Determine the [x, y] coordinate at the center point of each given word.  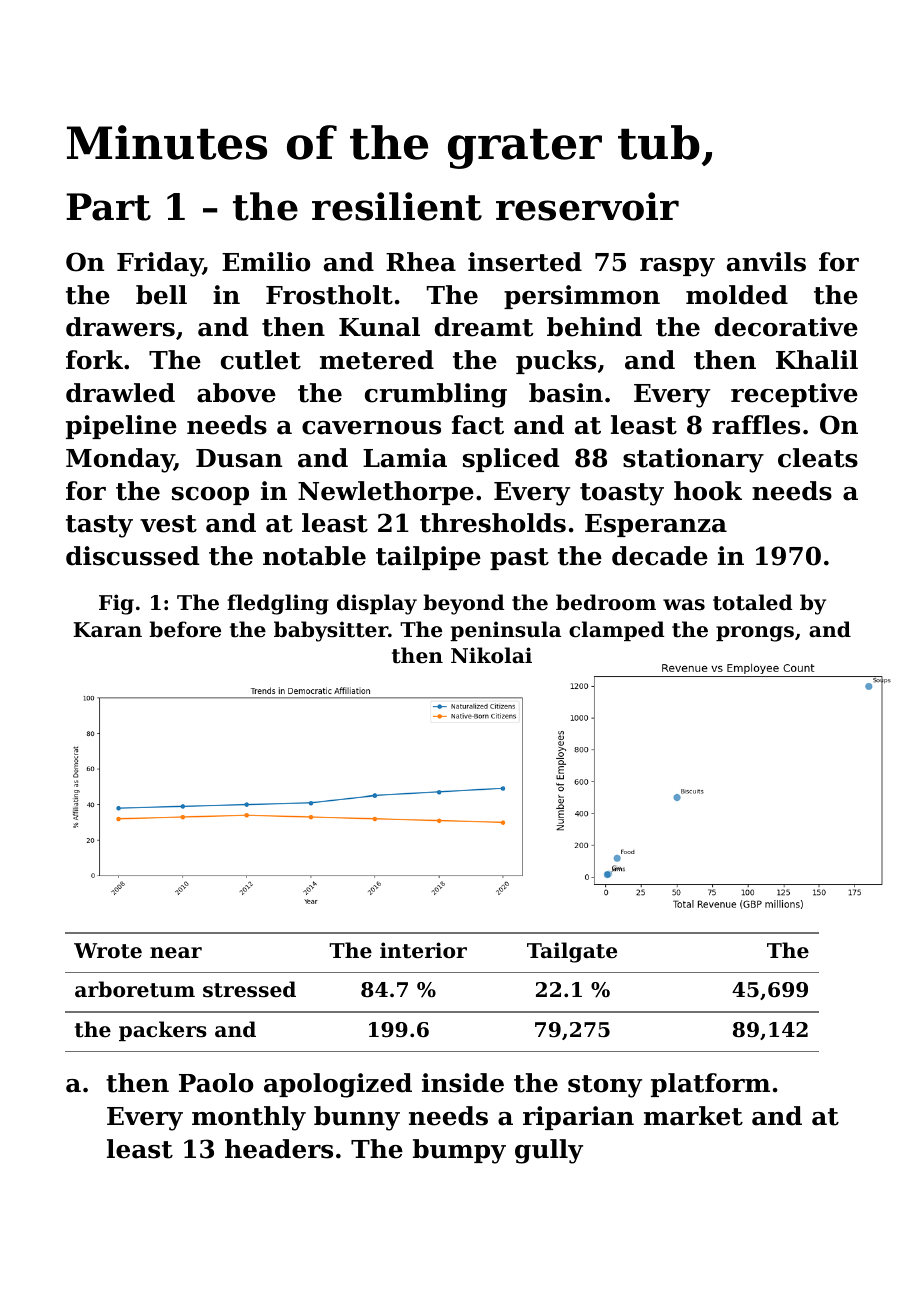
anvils [766, 262]
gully [549, 1151]
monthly [249, 1118]
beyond [463, 604]
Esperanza [656, 525]
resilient [397, 206]
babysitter [331, 631]
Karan [107, 630]
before [185, 629]
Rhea [421, 262]
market [693, 1116]
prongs [755, 634]
